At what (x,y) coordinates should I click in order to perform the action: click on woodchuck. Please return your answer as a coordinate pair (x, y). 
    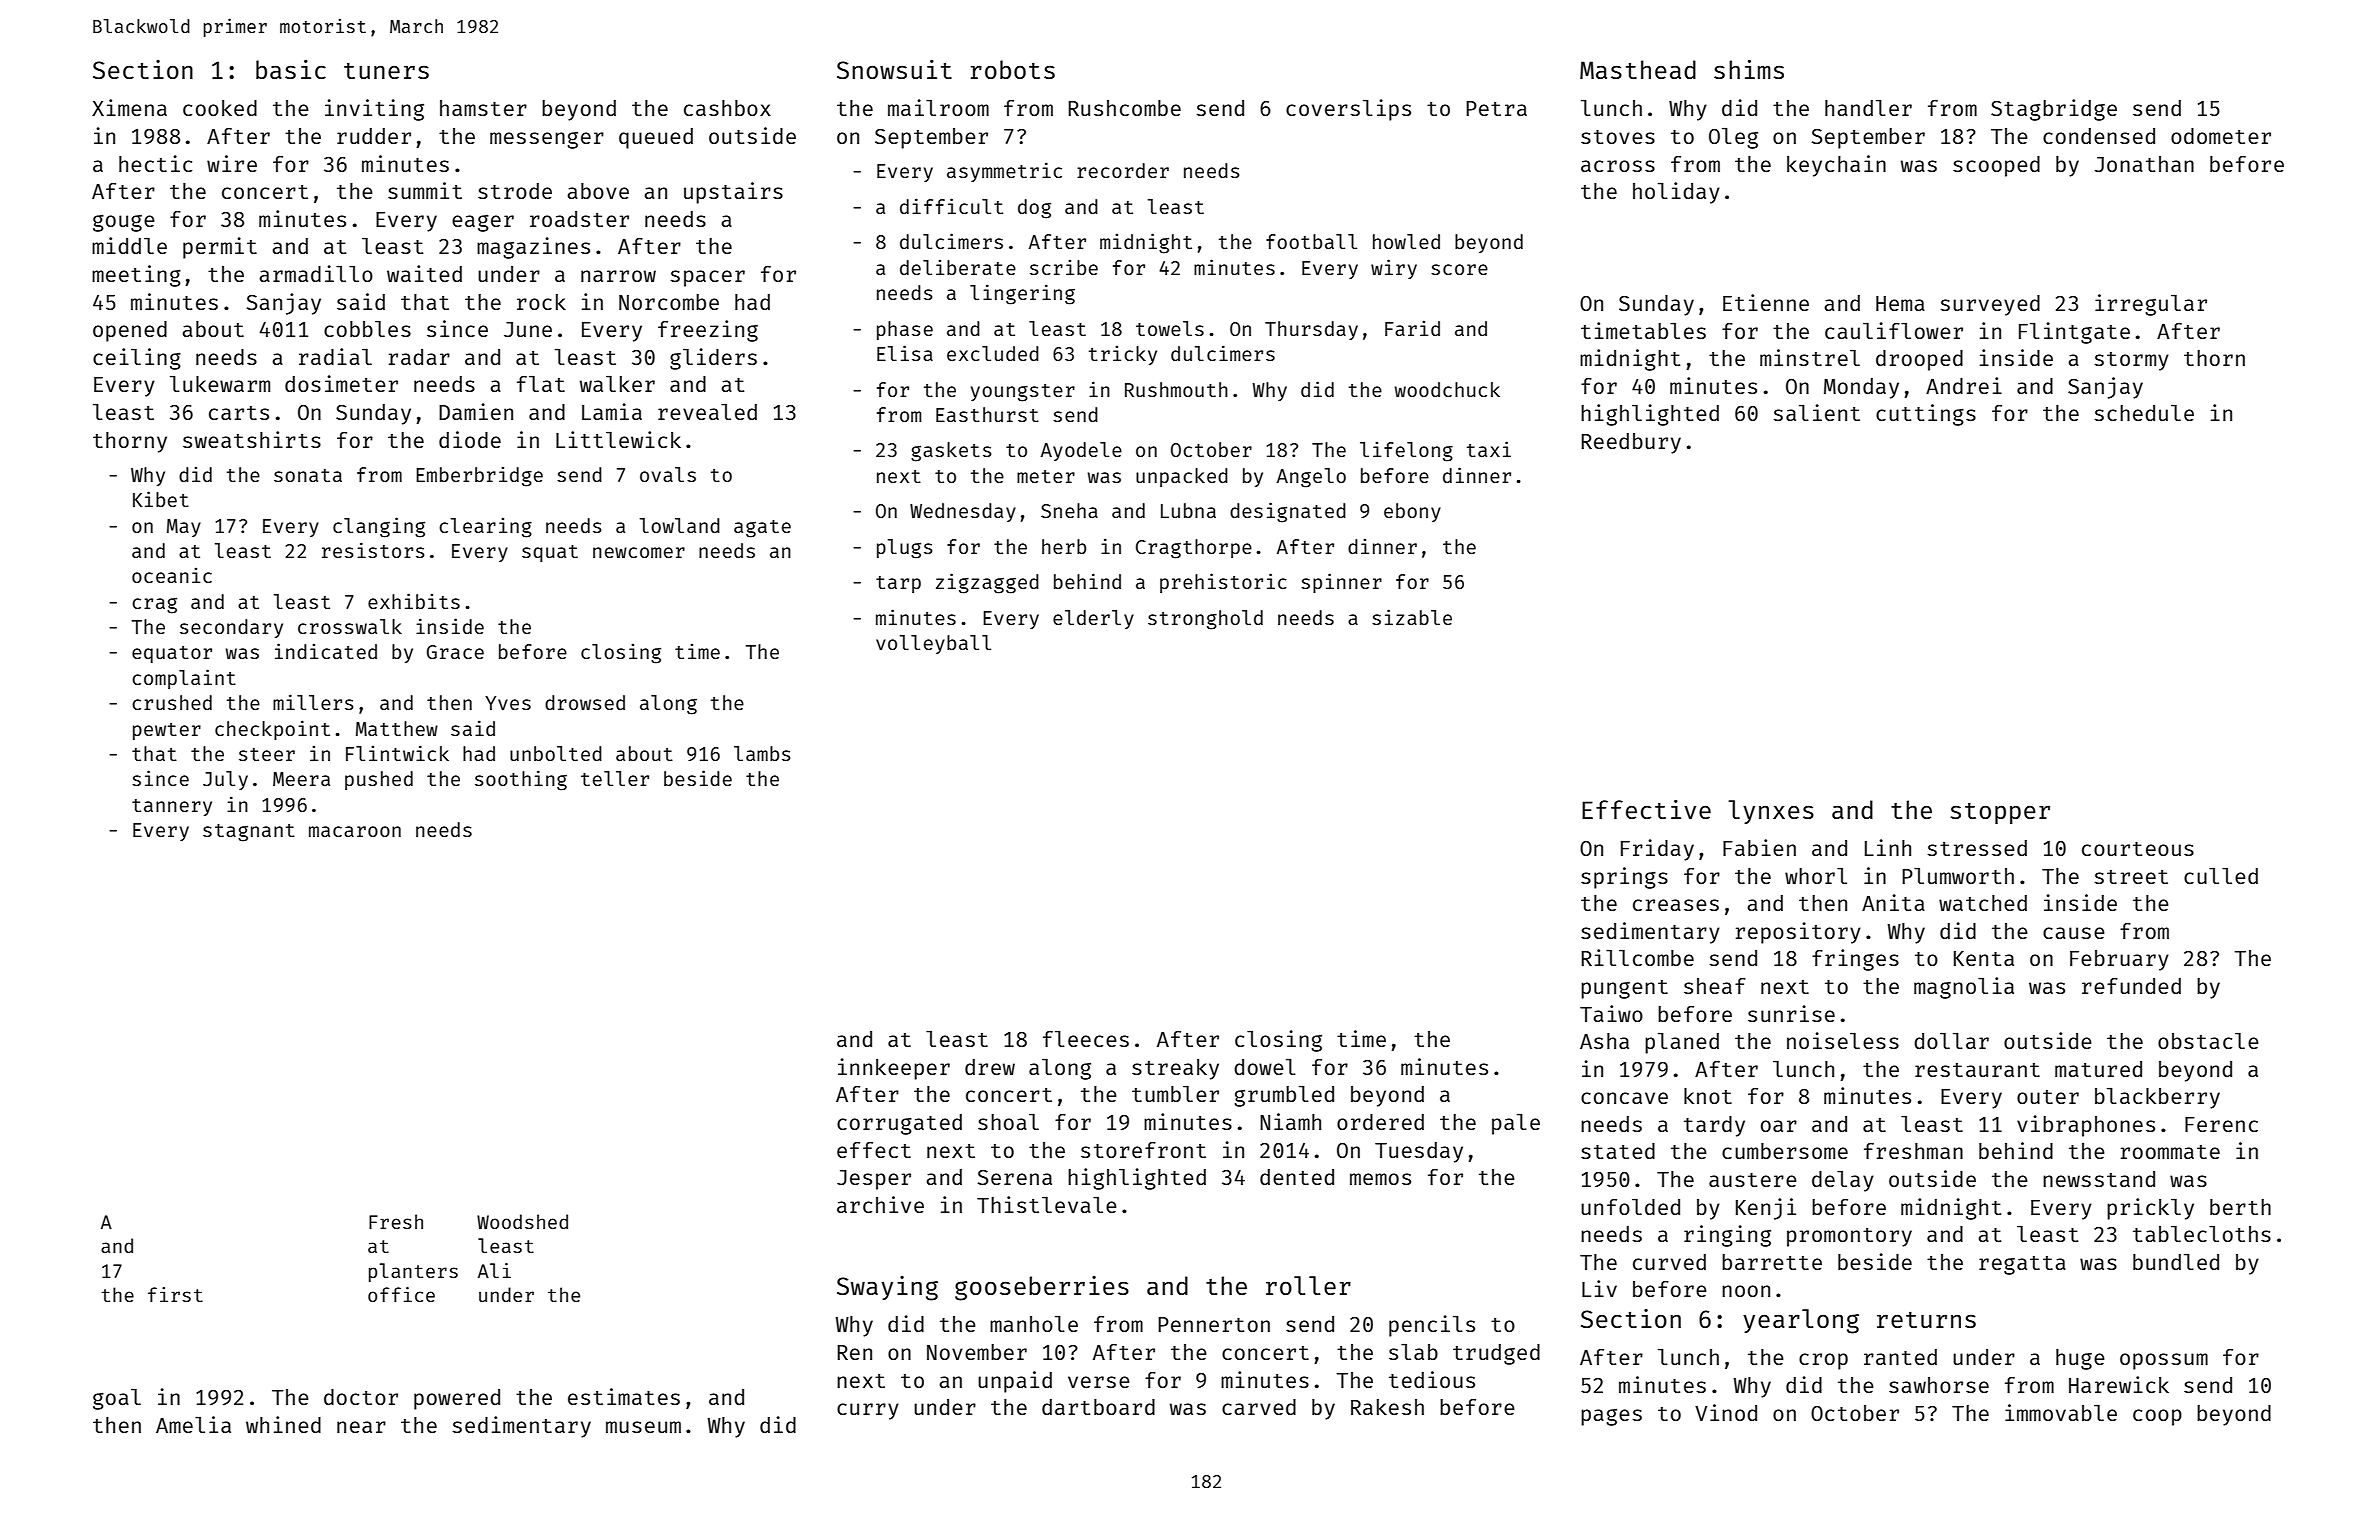
    Looking at the image, I should click on (1447, 389).
